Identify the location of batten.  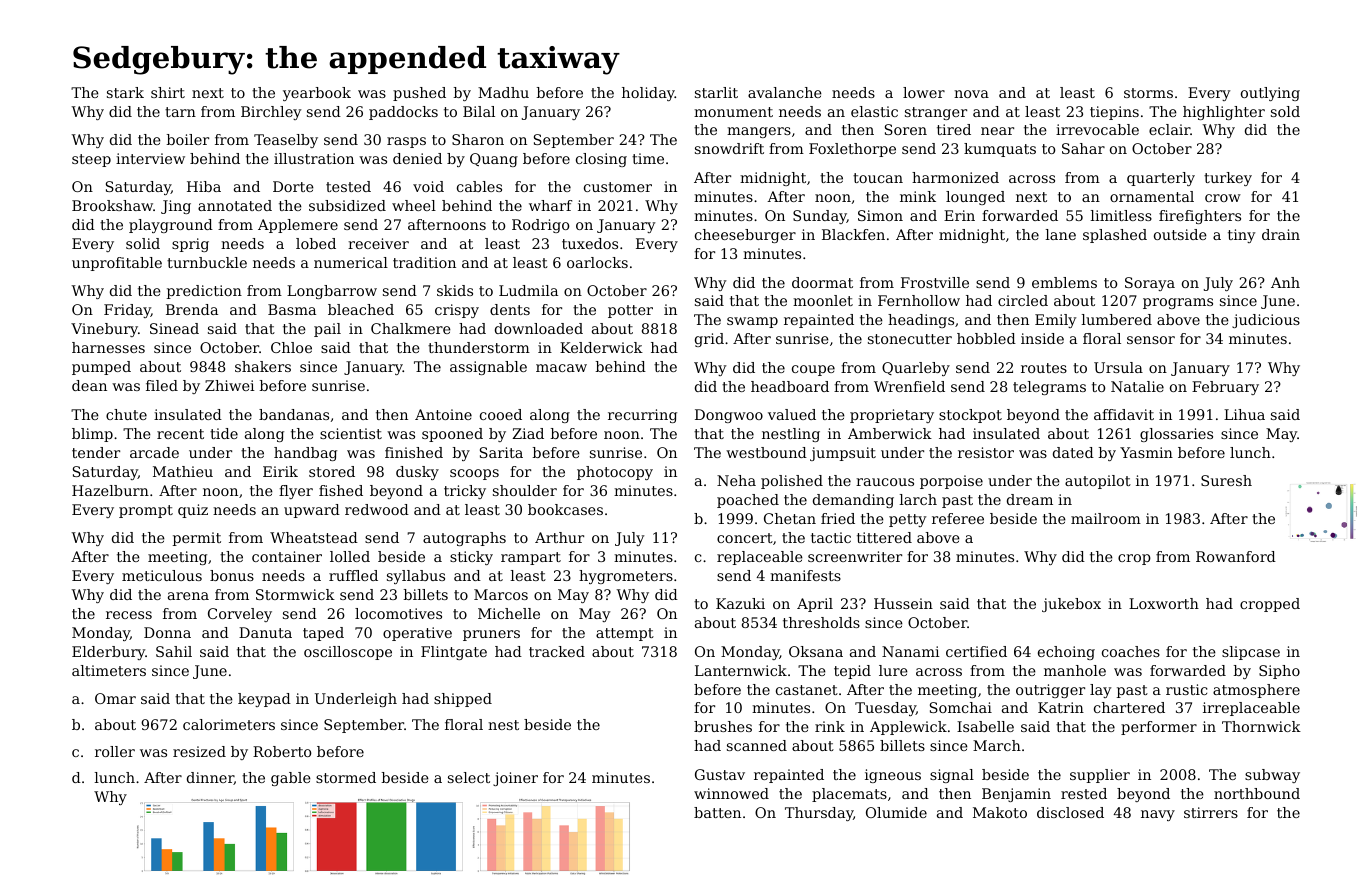
(717, 812).
